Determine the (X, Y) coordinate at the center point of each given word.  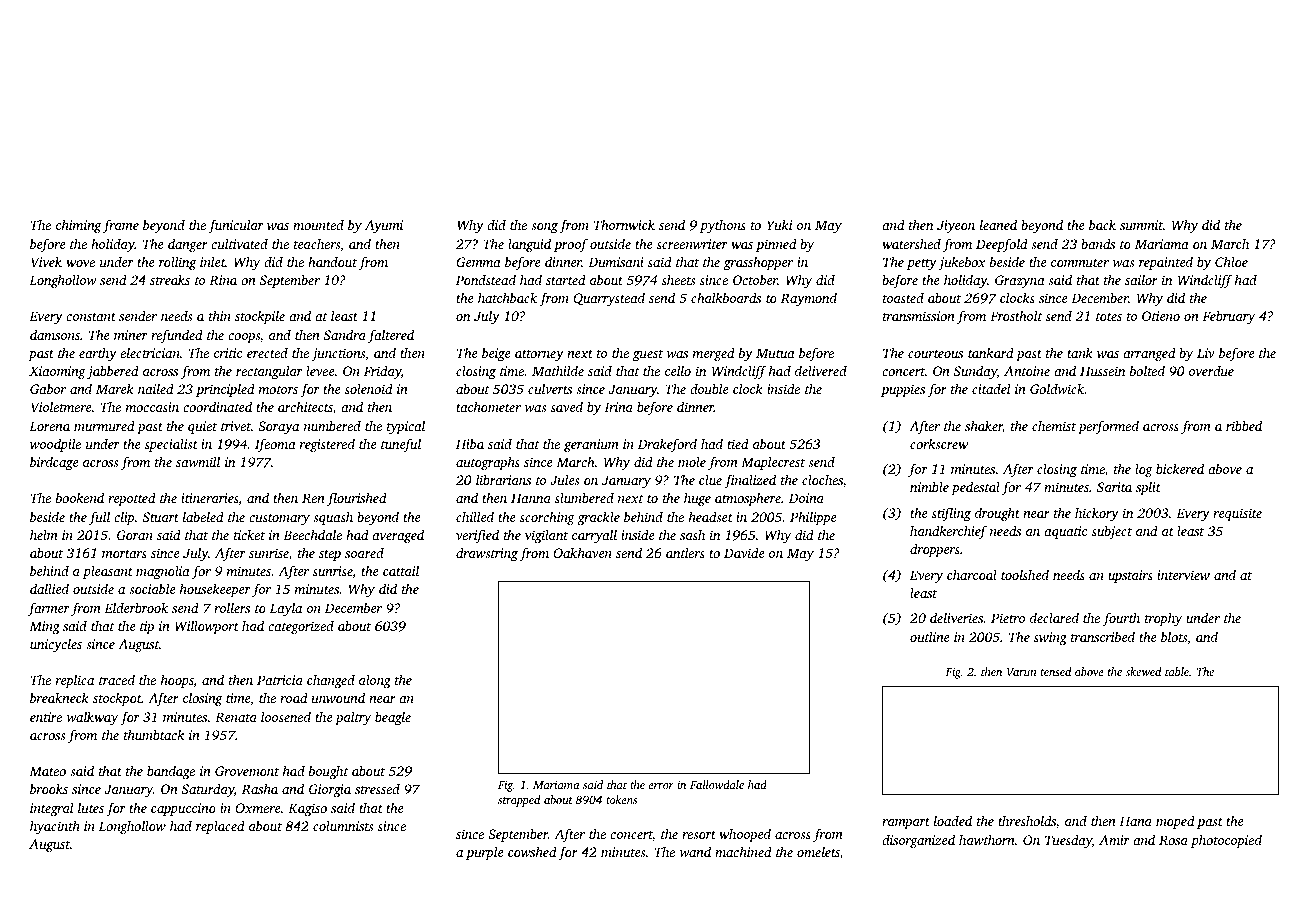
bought (328, 772)
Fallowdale (717, 784)
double (709, 388)
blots (1174, 636)
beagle (393, 718)
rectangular (269, 372)
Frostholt (1016, 315)
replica (75, 681)
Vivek (46, 262)
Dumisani (616, 262)
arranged (1149, 354)
